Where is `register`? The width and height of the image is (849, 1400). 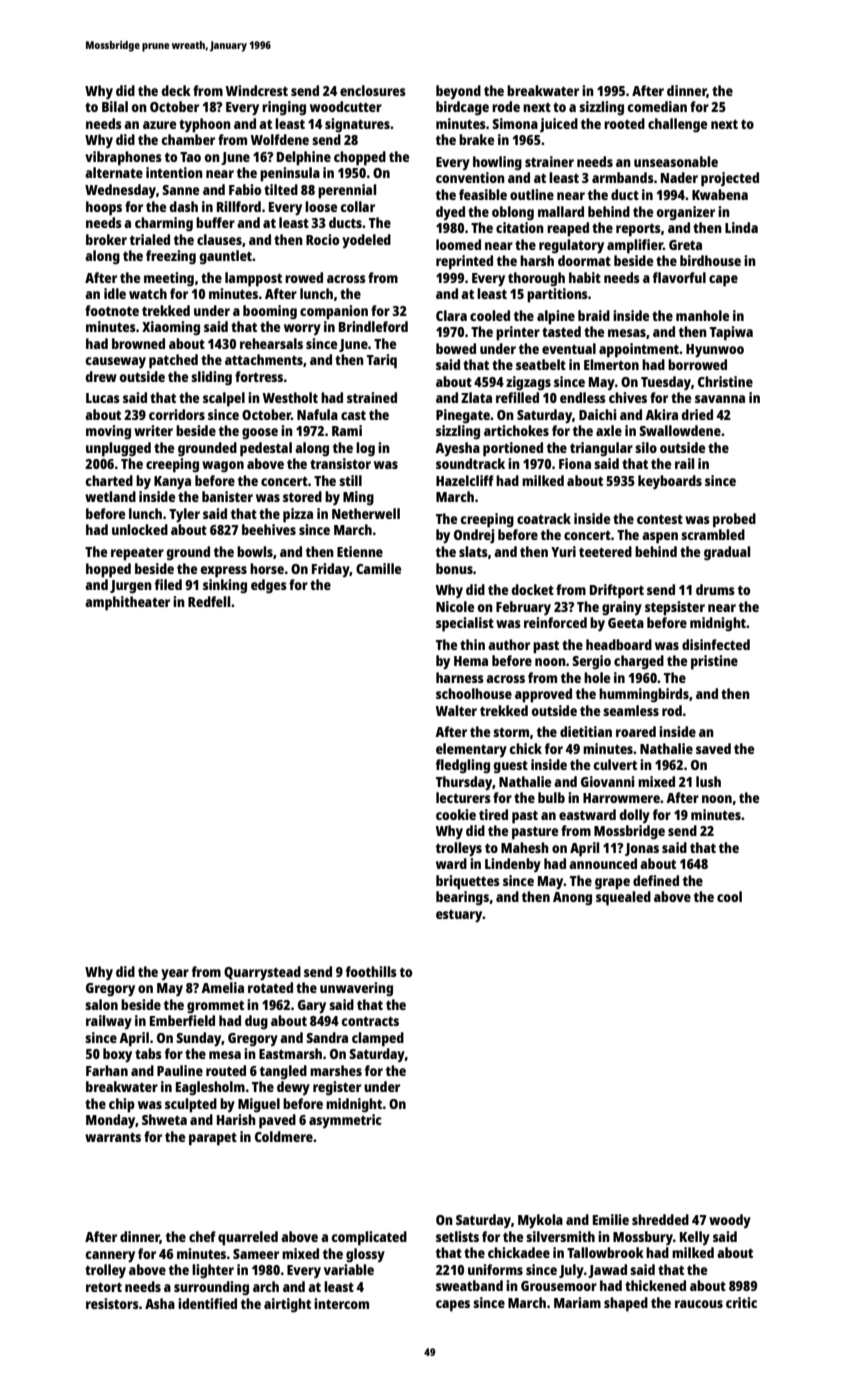
register is located at coordinates (337, 1088).
